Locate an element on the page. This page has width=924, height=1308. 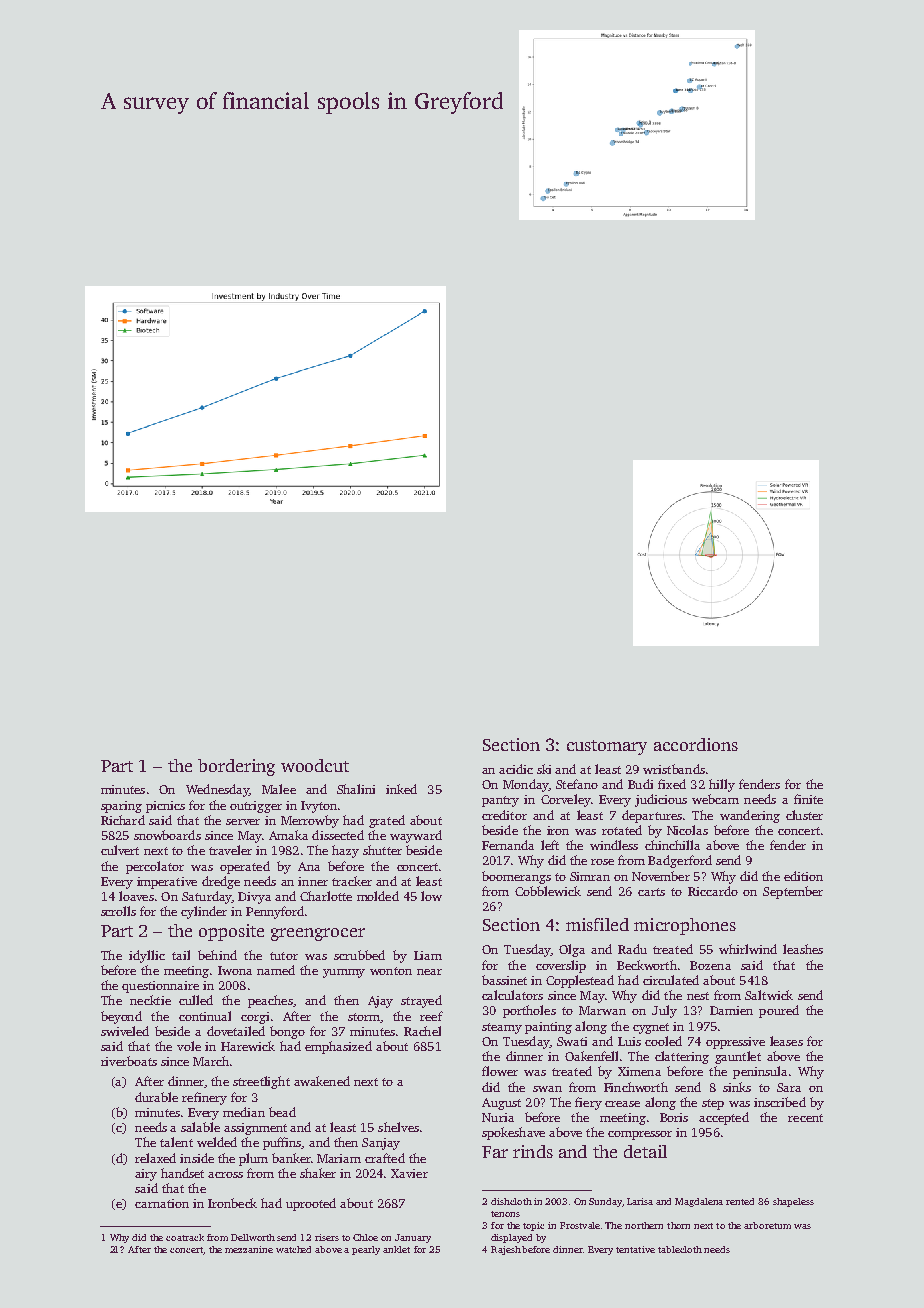
wayward is located at coordinates (416, 836).
